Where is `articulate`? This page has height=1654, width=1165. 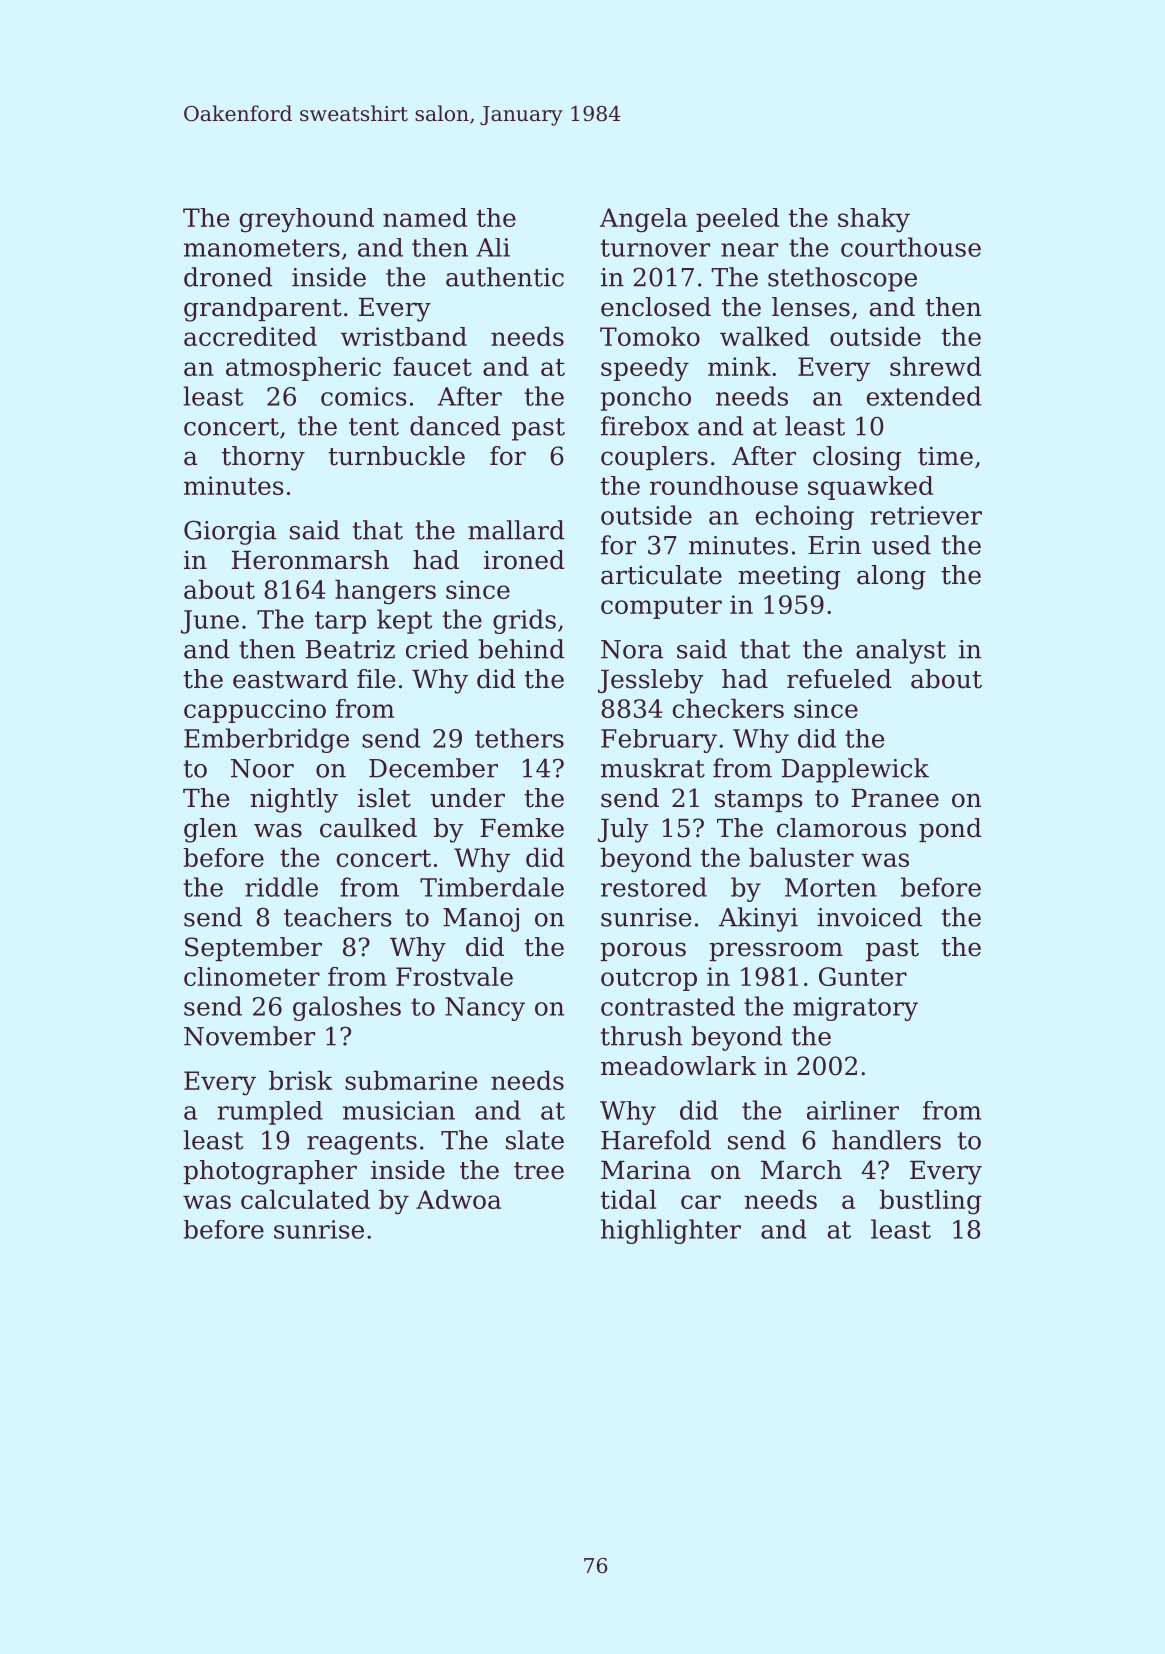 articulate is located at coordinates (661, 575).
